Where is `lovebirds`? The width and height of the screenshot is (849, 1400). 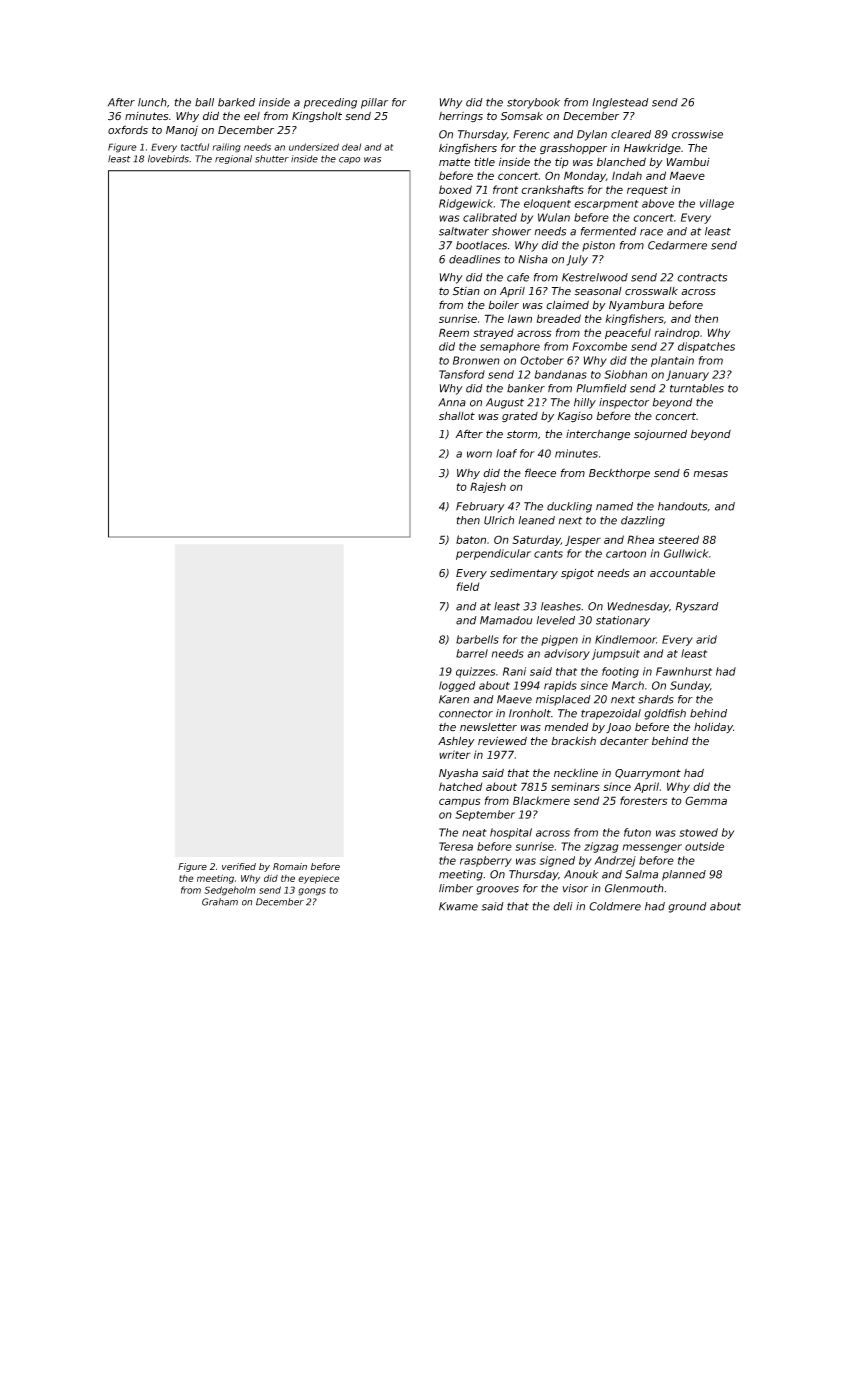
lovebirds is located at coordinates (168, 159).
